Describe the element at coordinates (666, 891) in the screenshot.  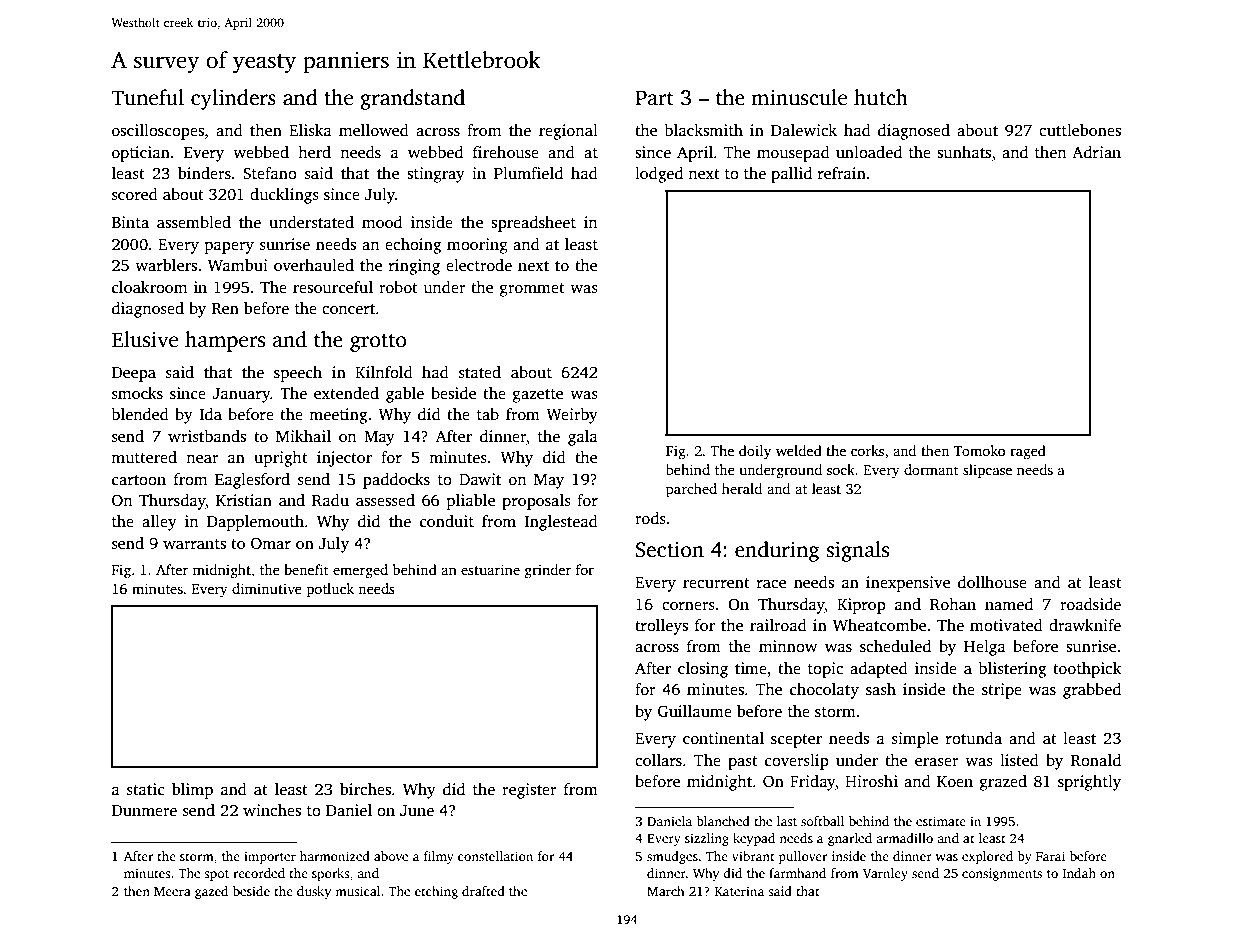
I see `March` at that location.
